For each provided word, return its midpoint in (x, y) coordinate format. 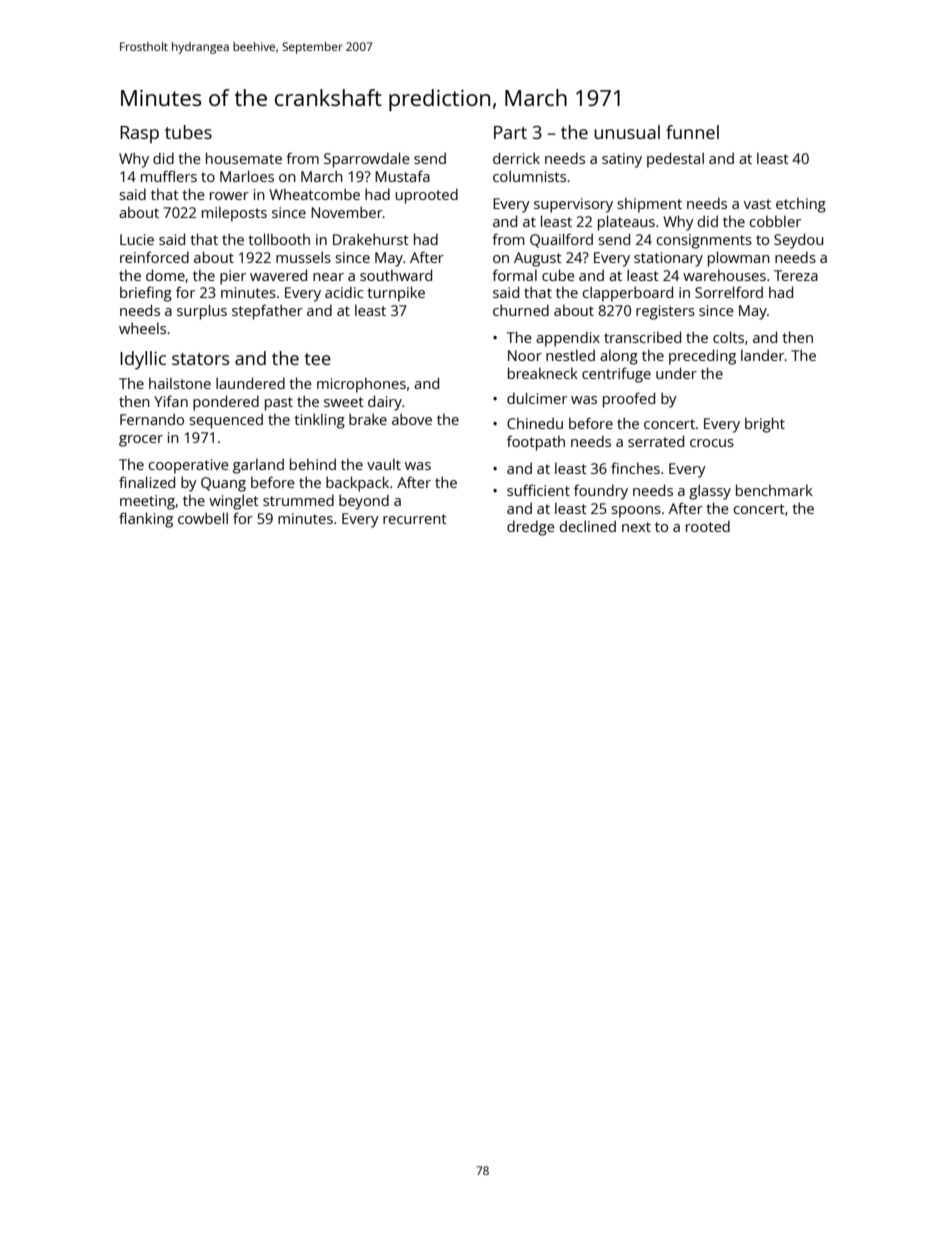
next (636, 527)
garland (258, 466)
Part (510, 132)
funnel (692, 132)
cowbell (203, 518)
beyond (364, 502)
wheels (142, 328)
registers (665, 312)
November (347, 212)
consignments (704, 241)
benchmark (774, 490)
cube (558, 275)
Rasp (139, 134)
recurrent (415, 519)
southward (396, 275)
